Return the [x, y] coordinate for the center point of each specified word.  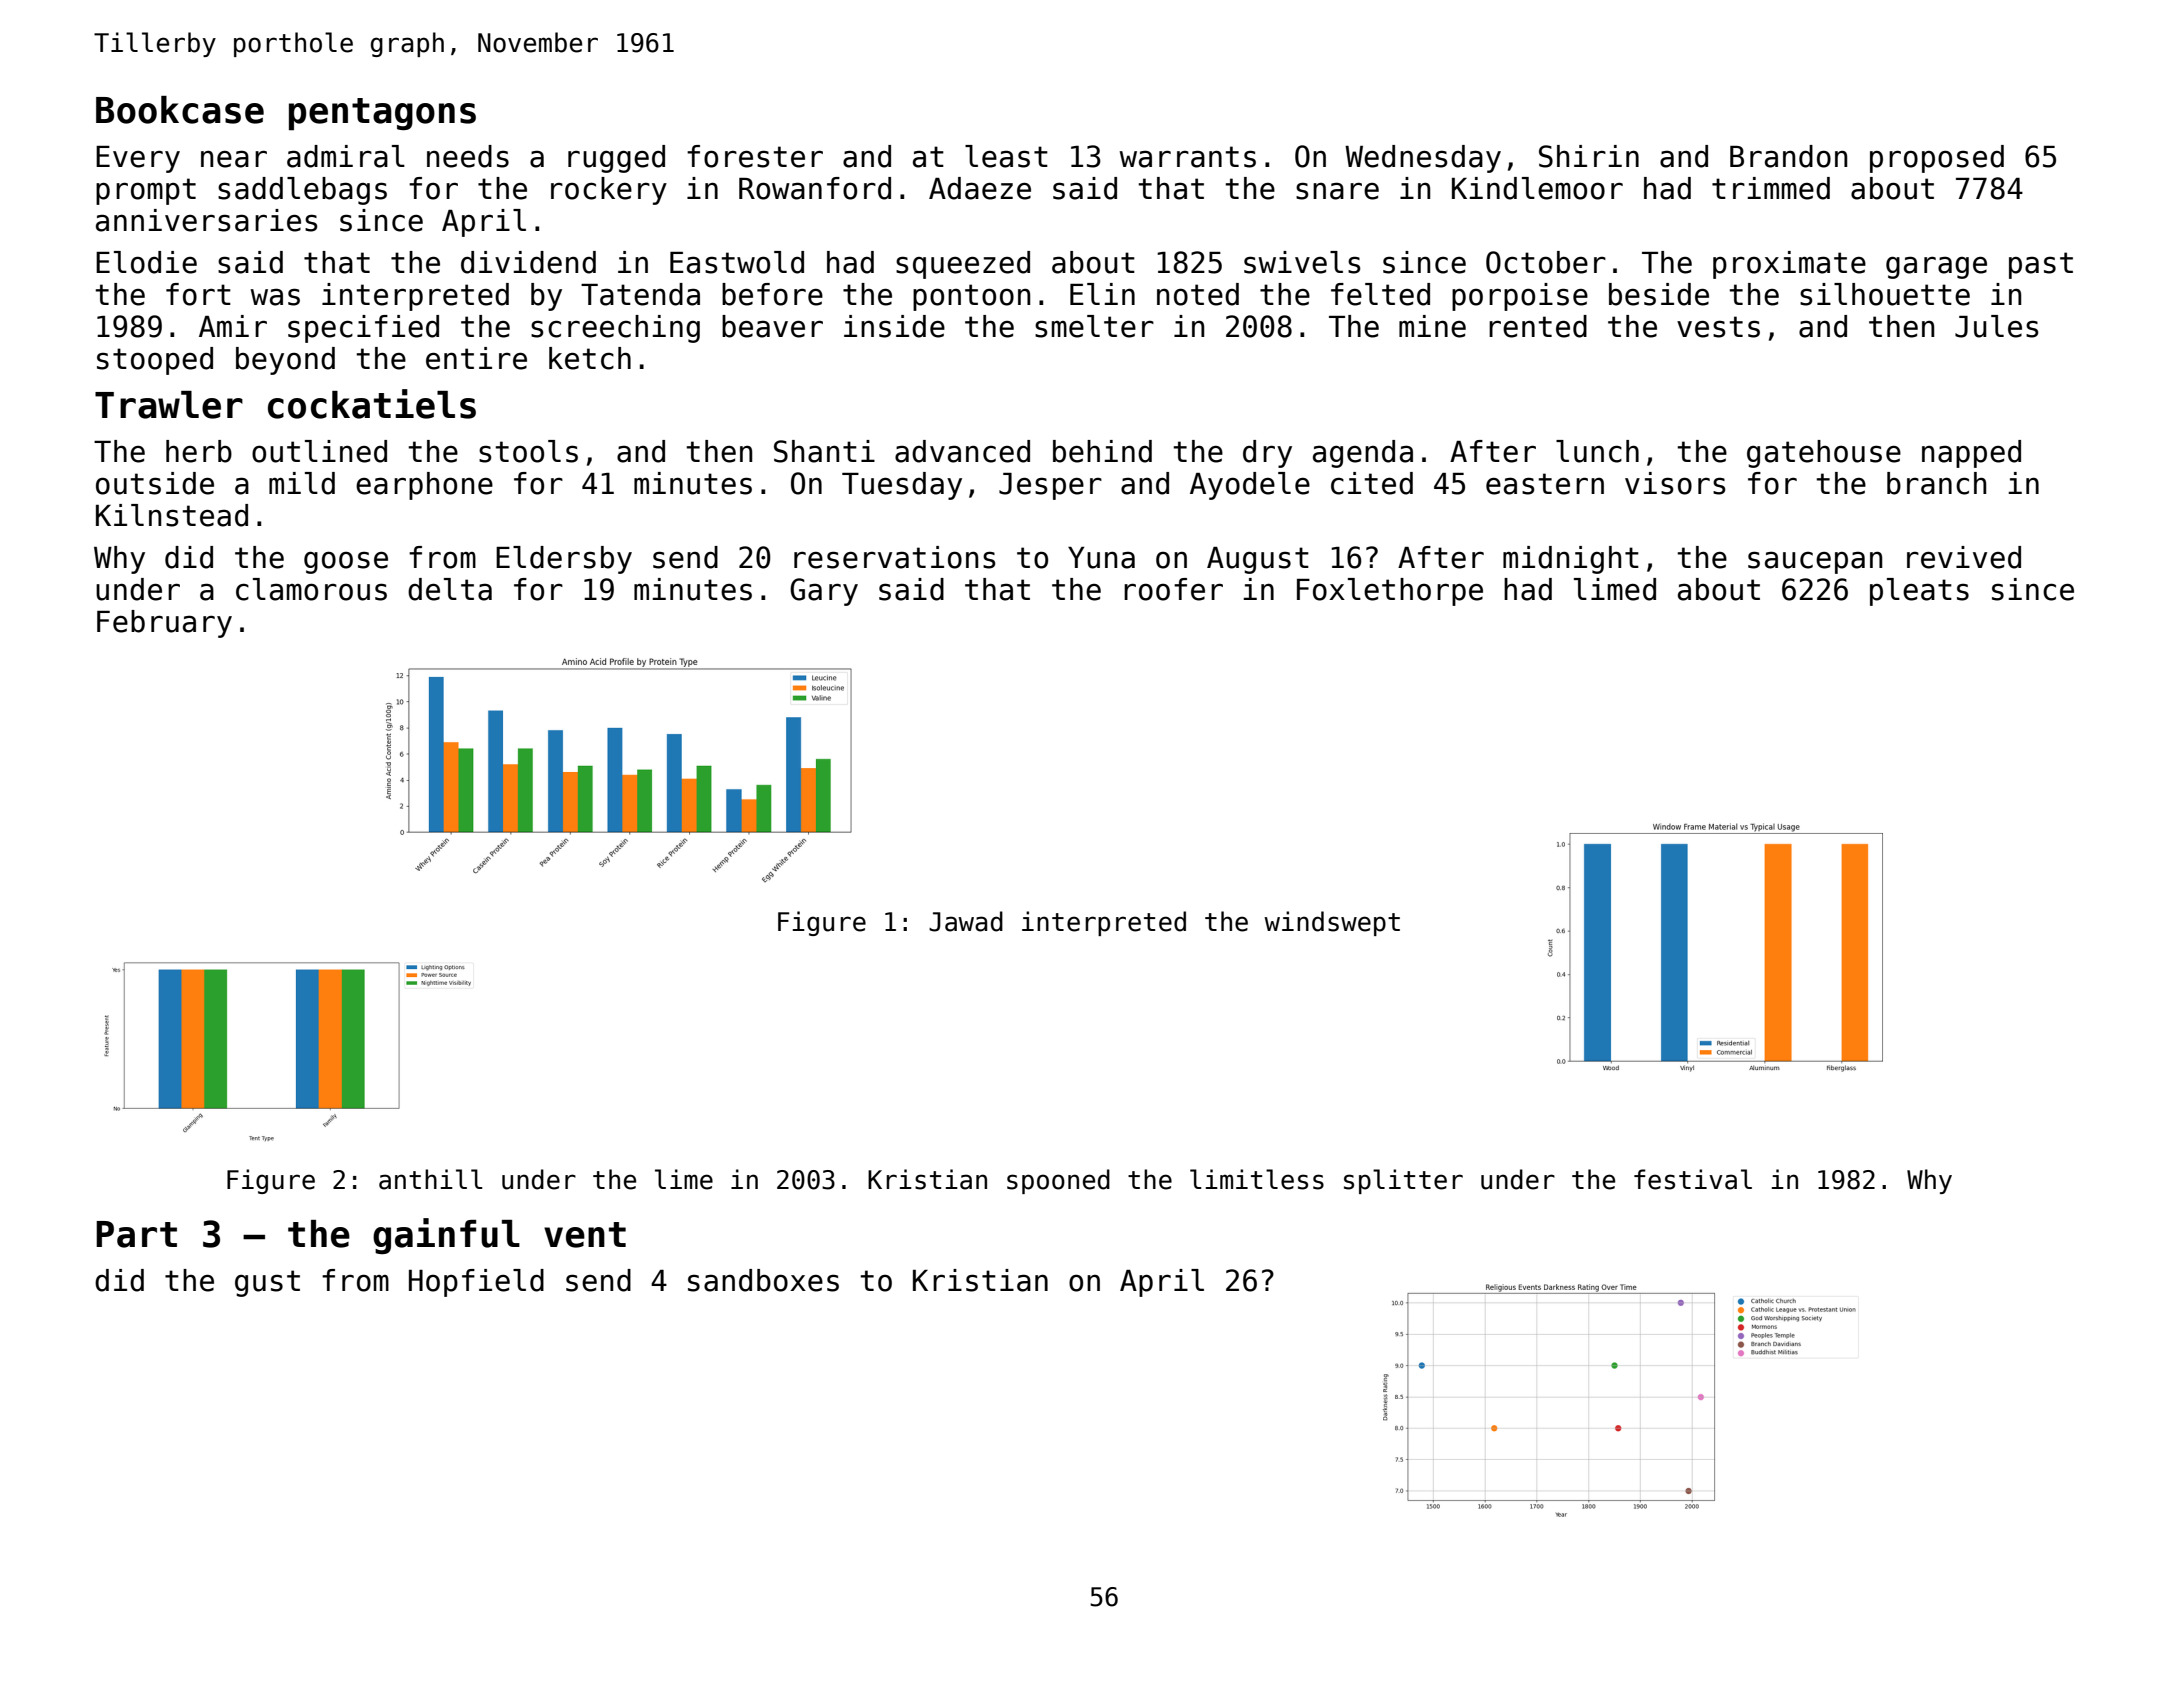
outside [155, 483]
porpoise [1520, 297]
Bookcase [180, 110]
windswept [1332, 923]
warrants [1187, 157]
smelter [1094, 326]
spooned [1058, 1181]
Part [136, 1234]
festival [1693, 1179]
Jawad [966, 921]
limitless [1257, 1179]
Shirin [1589, 156]
